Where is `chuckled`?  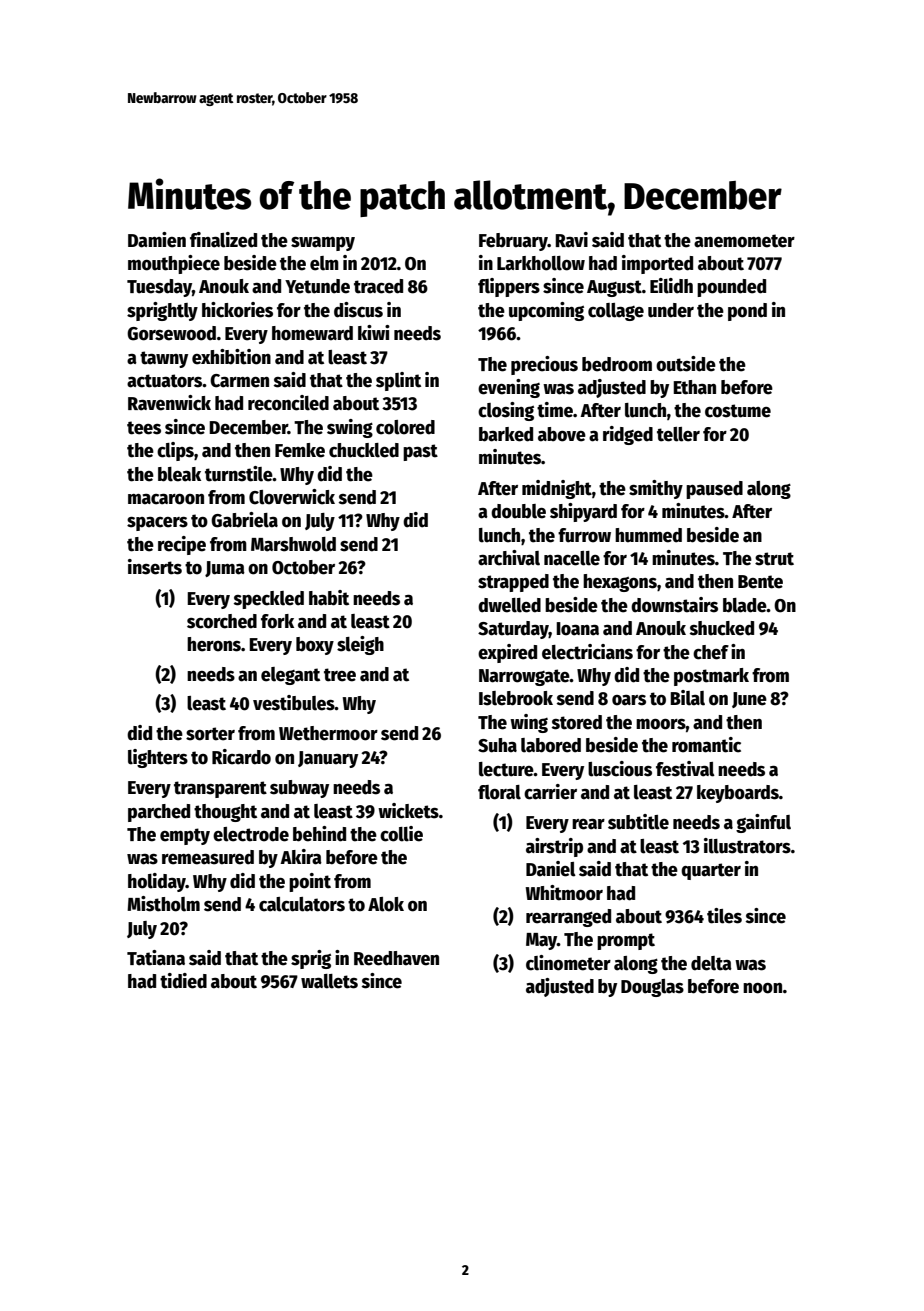
chuckled is located at coordinates (364, 450).
